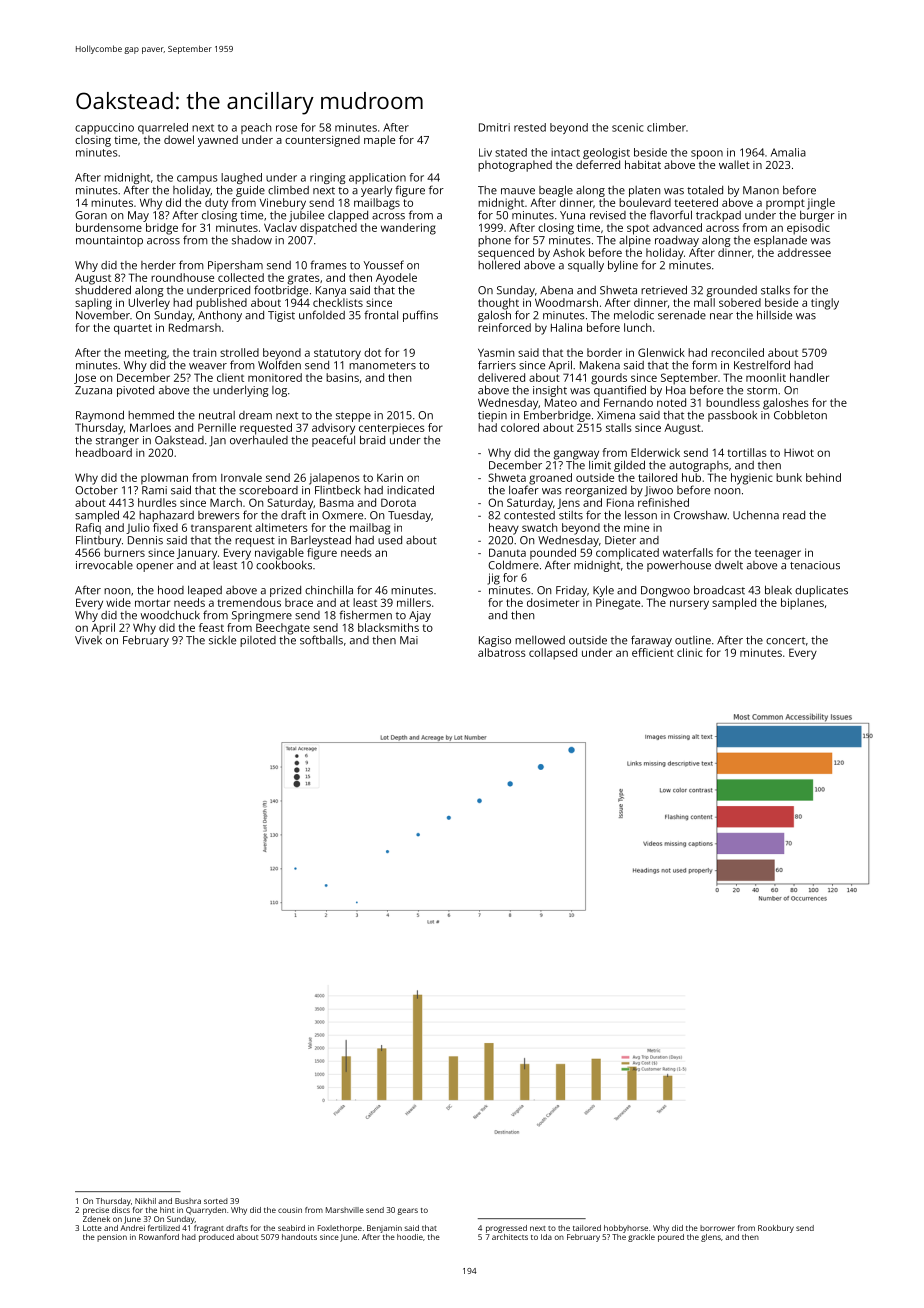  Describe the element at coordinates (268, 490) in the screenshot. I see `scoreboard` at that location.
